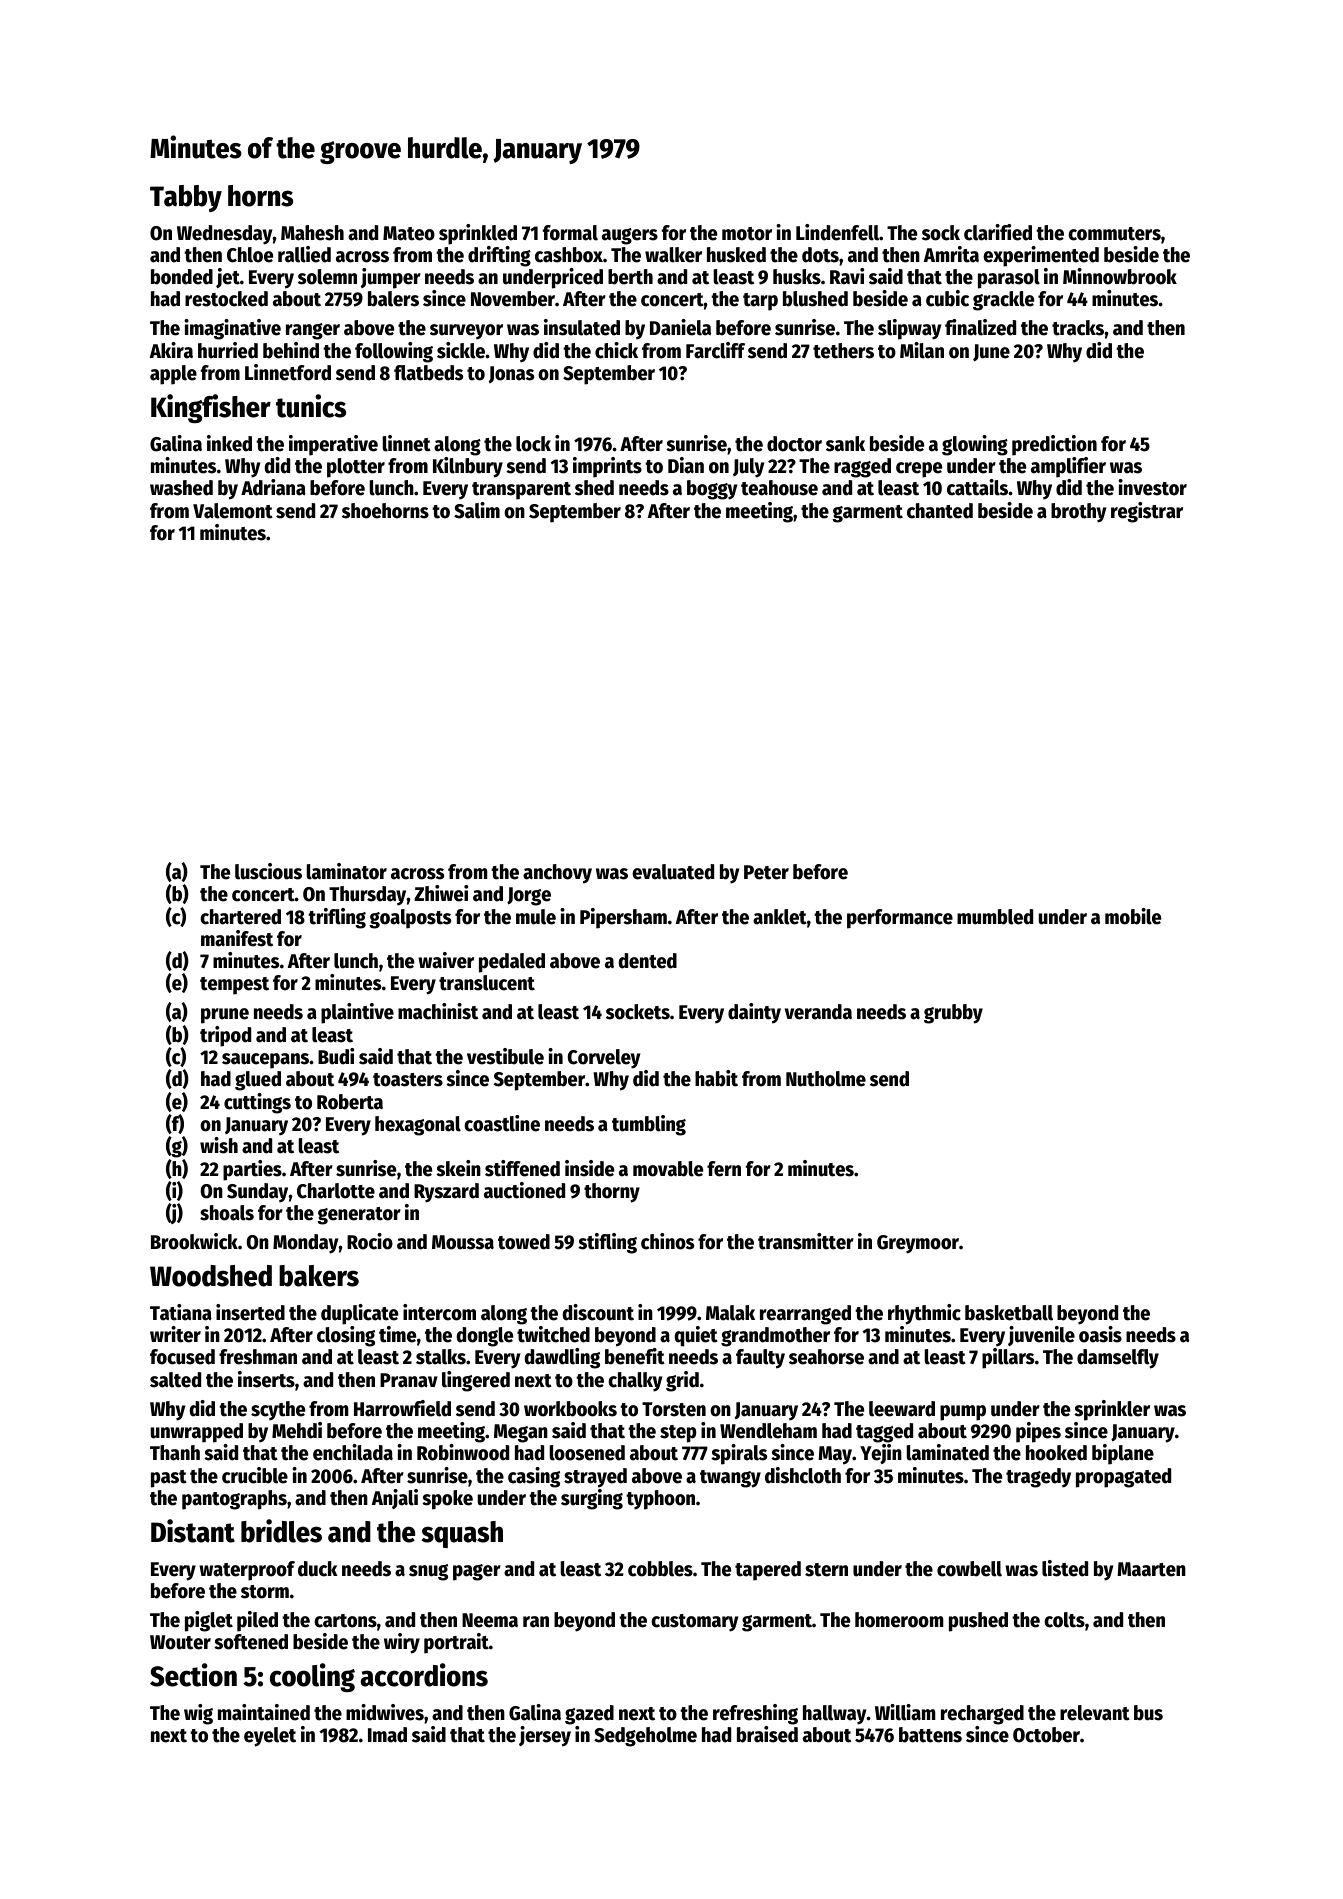 The height and width of the screenshot is (1899, 1343). What do you see at coordinates (387, 1735) in the screenshot?
I see `Imad` at bounding box center [387, 1735].
